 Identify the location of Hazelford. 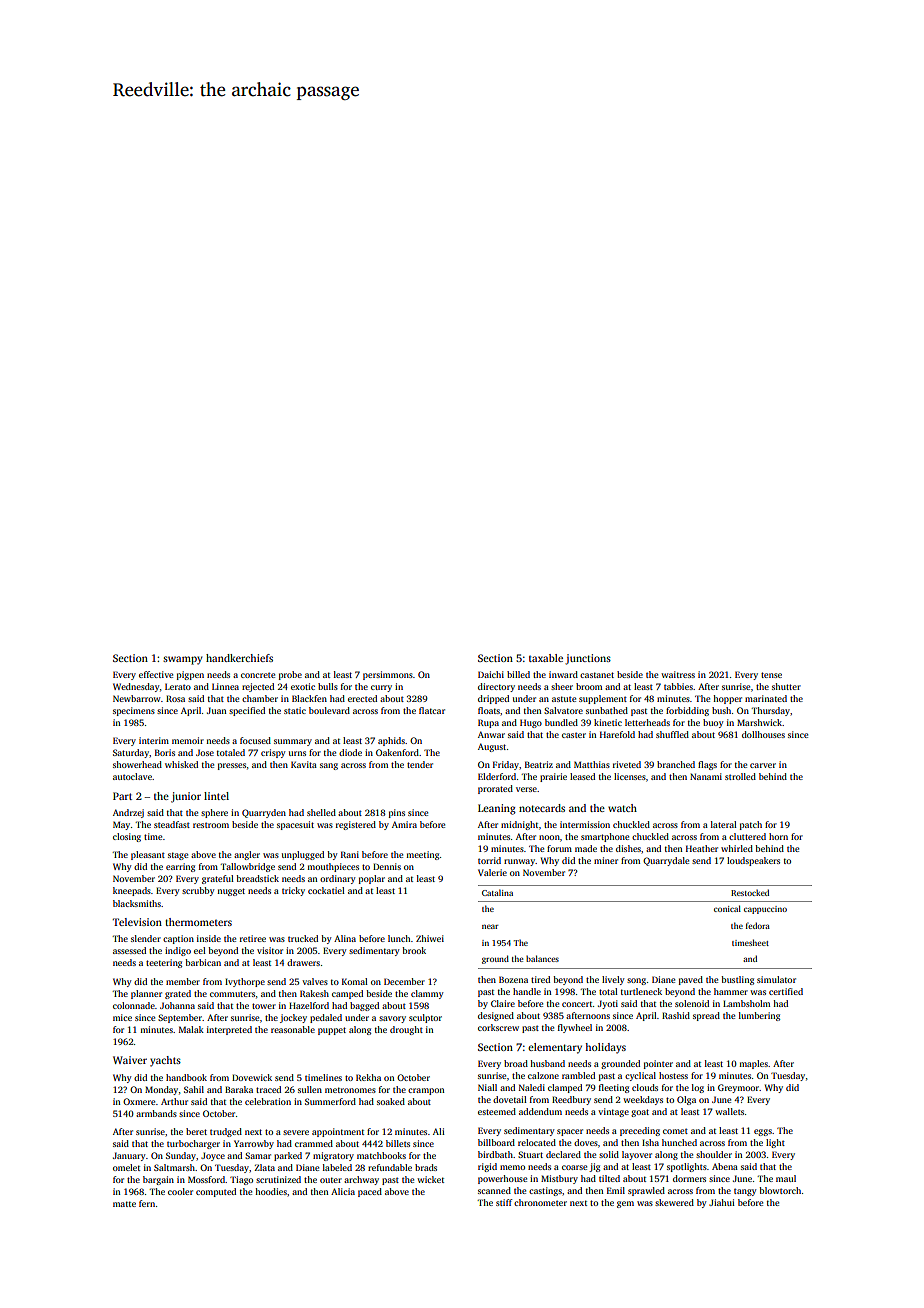
(309, 1005).
